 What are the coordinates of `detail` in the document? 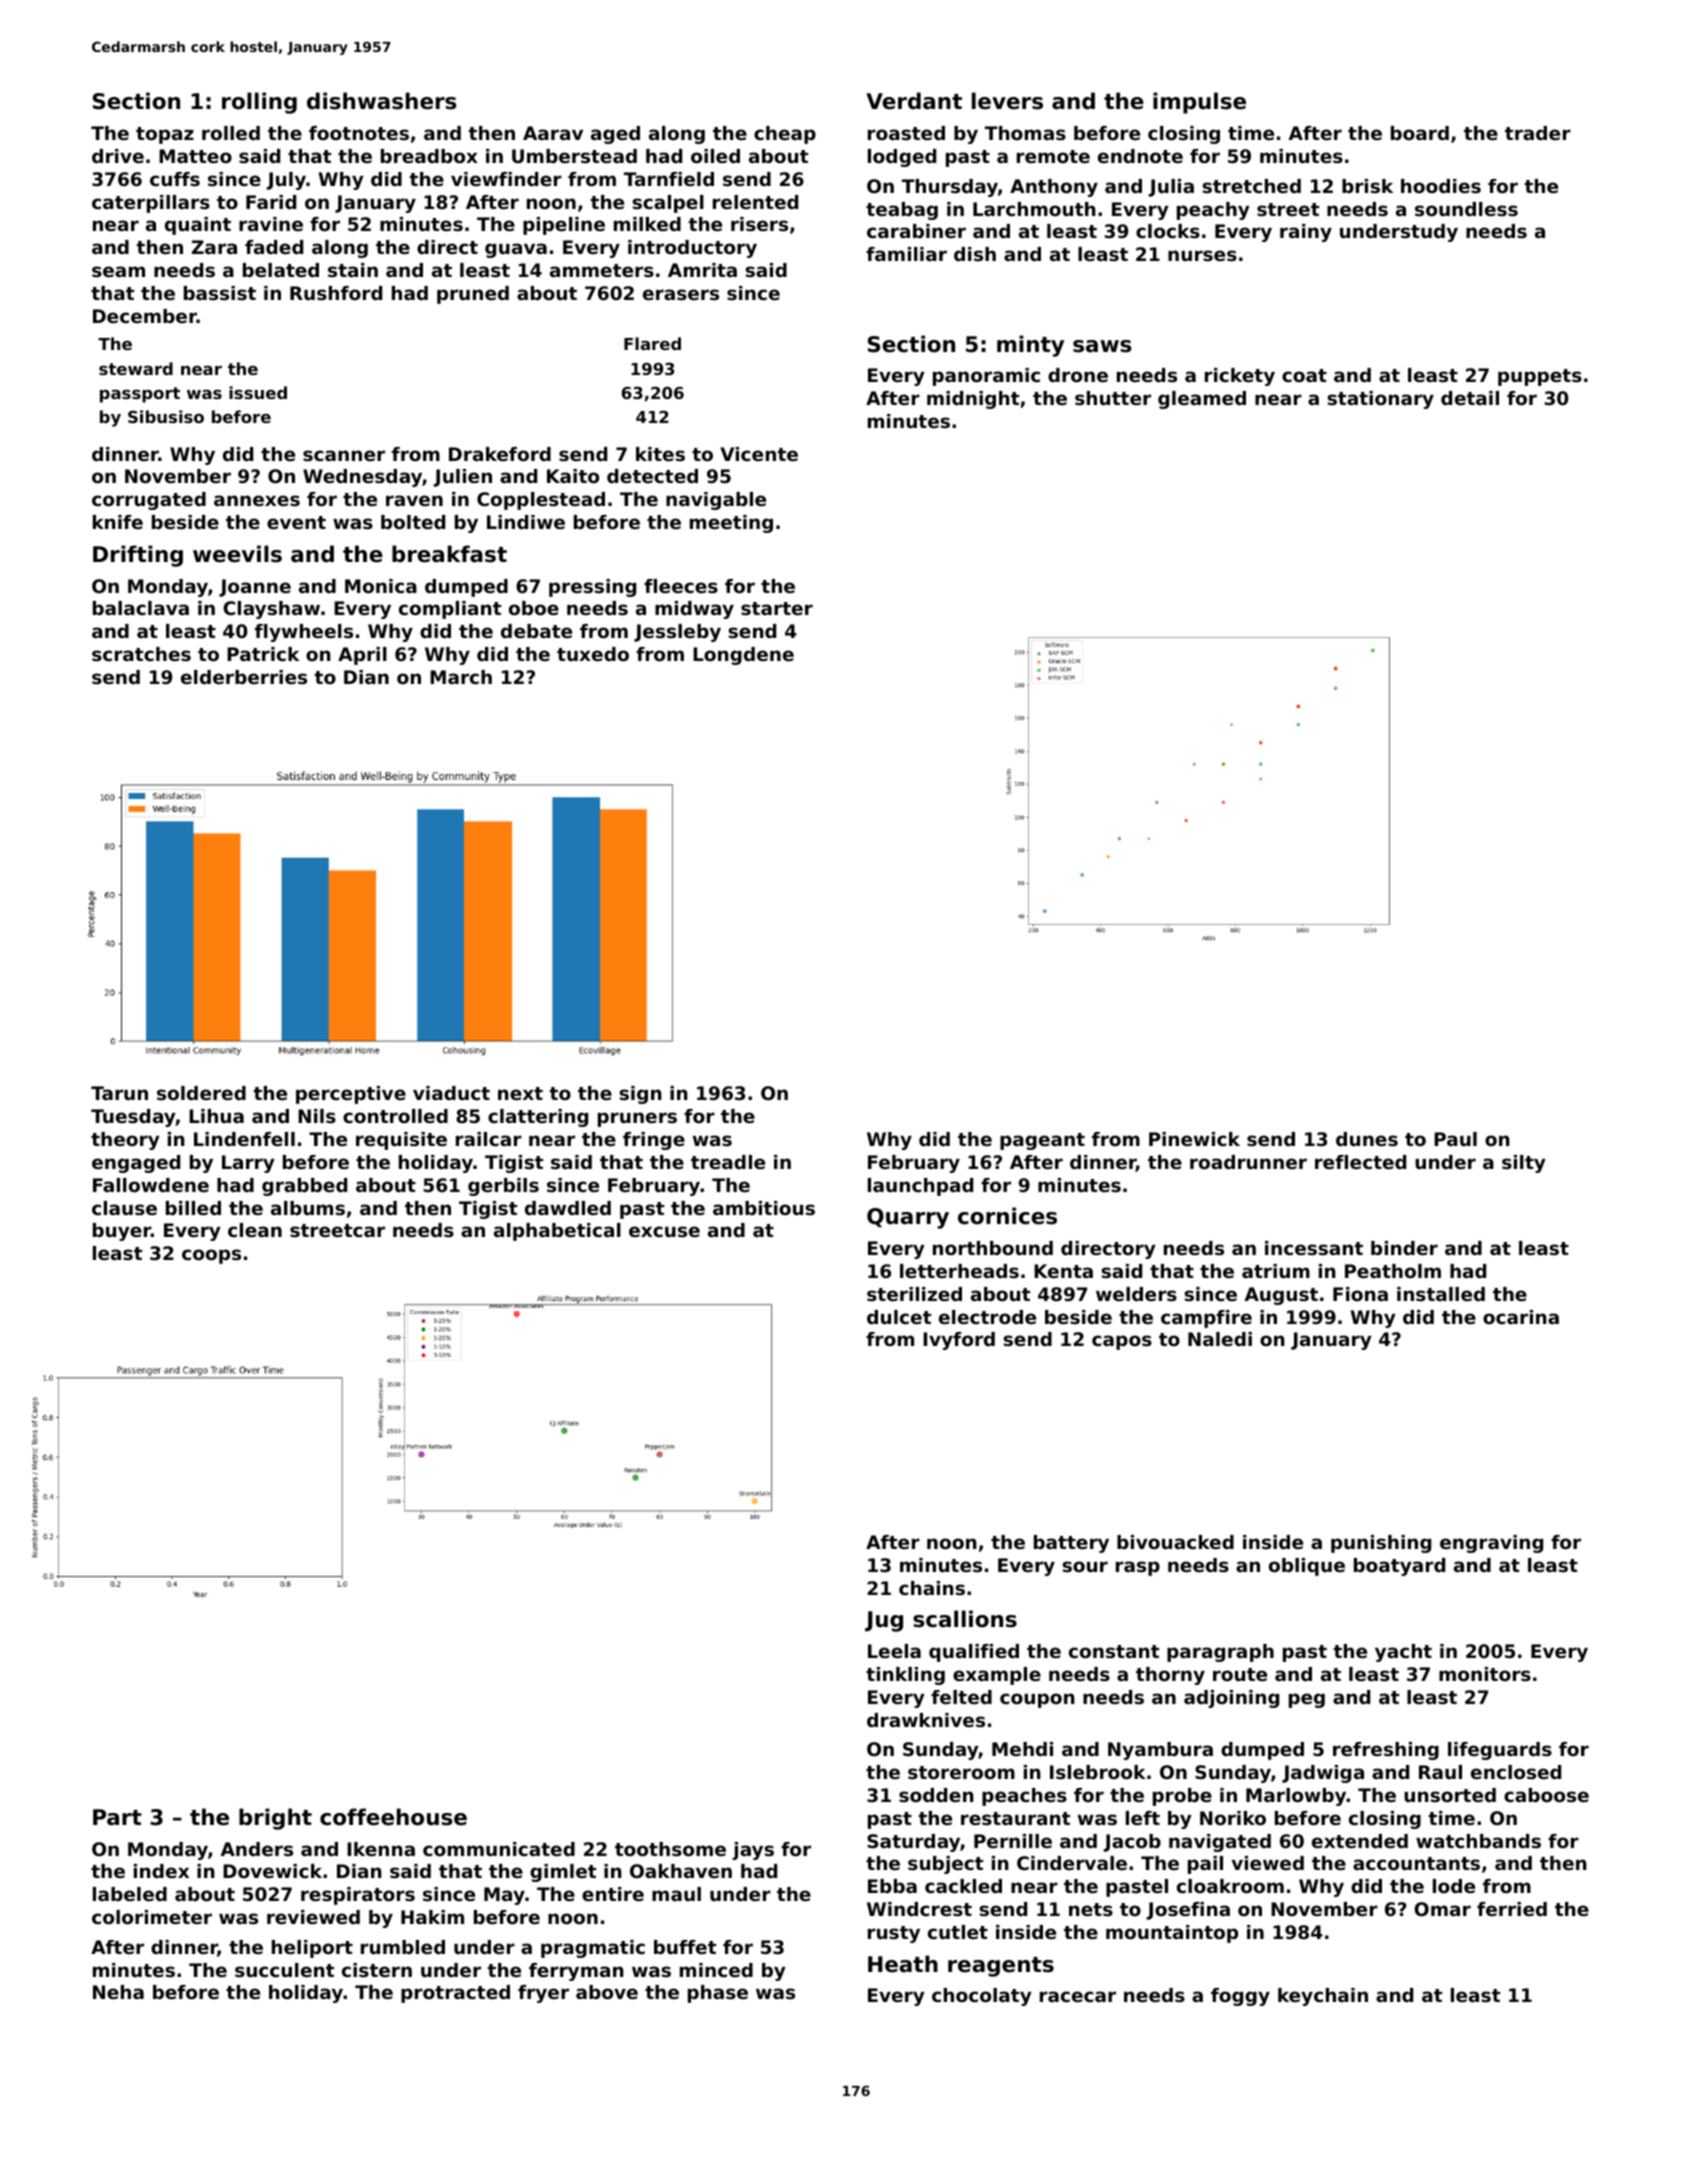 It's located at (1470, 398).
